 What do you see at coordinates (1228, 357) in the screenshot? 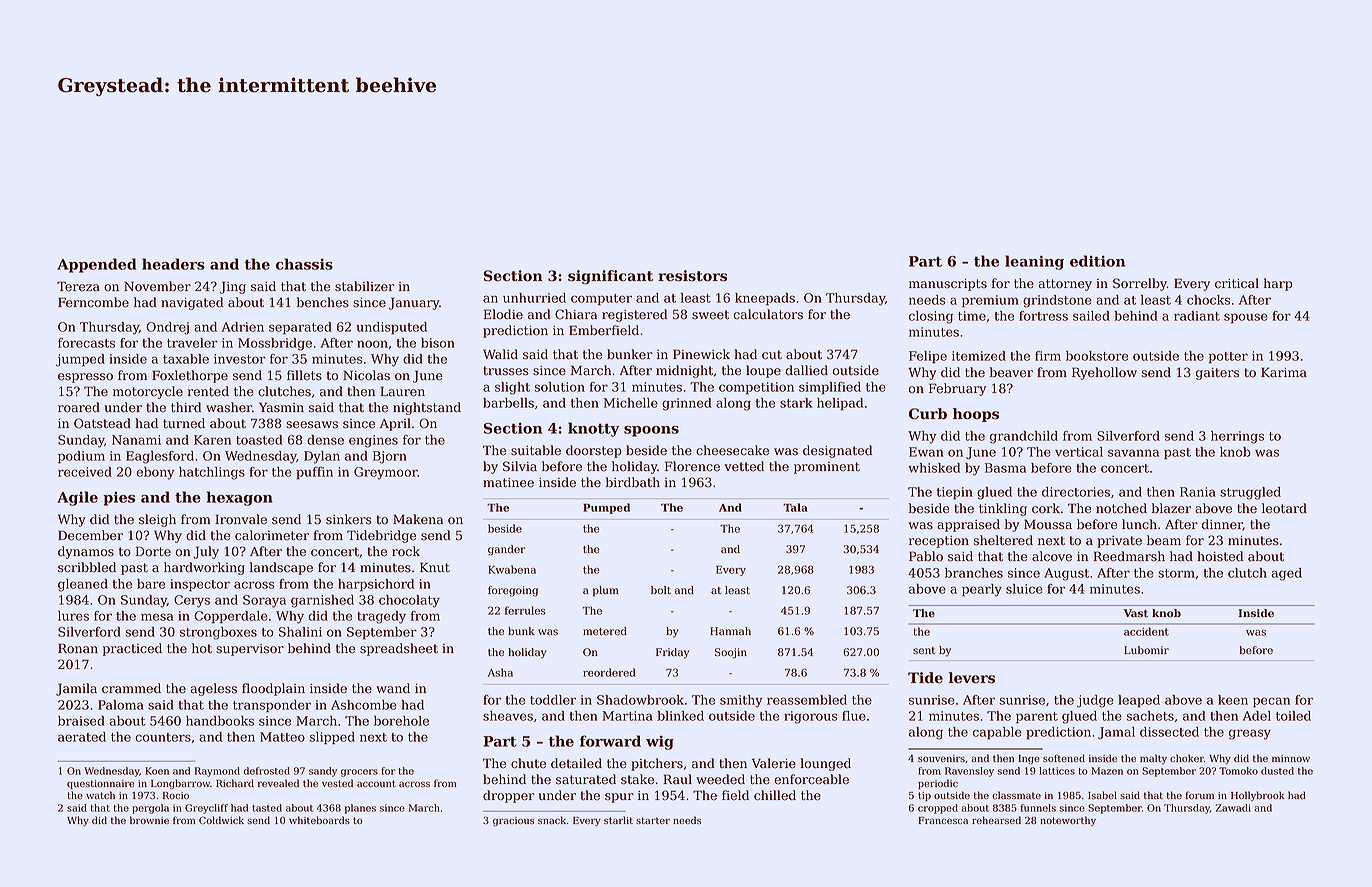
I see `potter` at bounding box center [1228, 357].
